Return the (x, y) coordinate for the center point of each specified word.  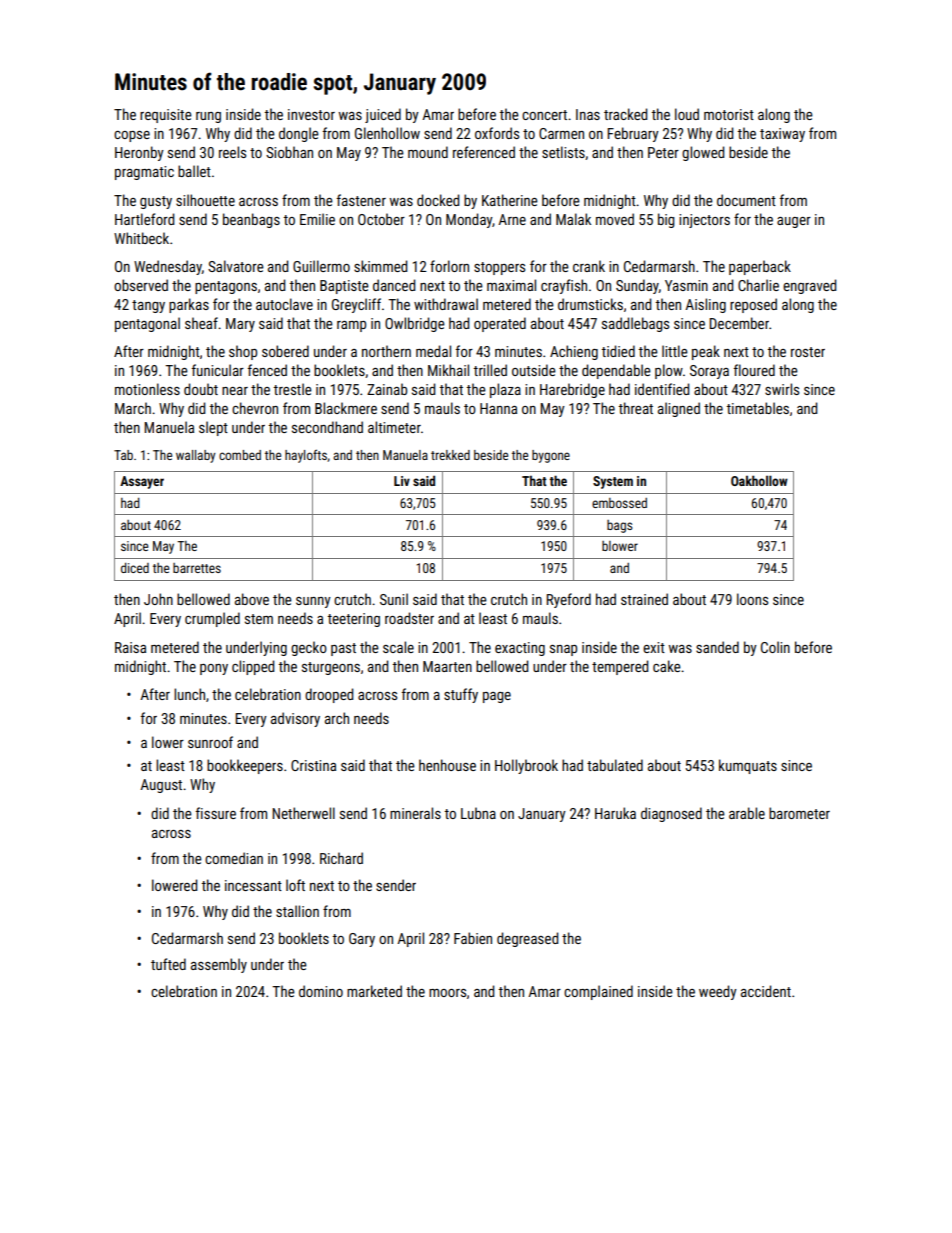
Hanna (498, 408)
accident (766, 991)
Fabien (473, 938)
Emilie (317, 219)
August (161, 786)
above (252, 599)
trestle (293, 389)
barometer (799, 813)
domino (321, 991)
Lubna (478, 813)
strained (644, 599)
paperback (760, 267)
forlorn (449, 266)
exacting (520, 649)
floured (754, 370)
